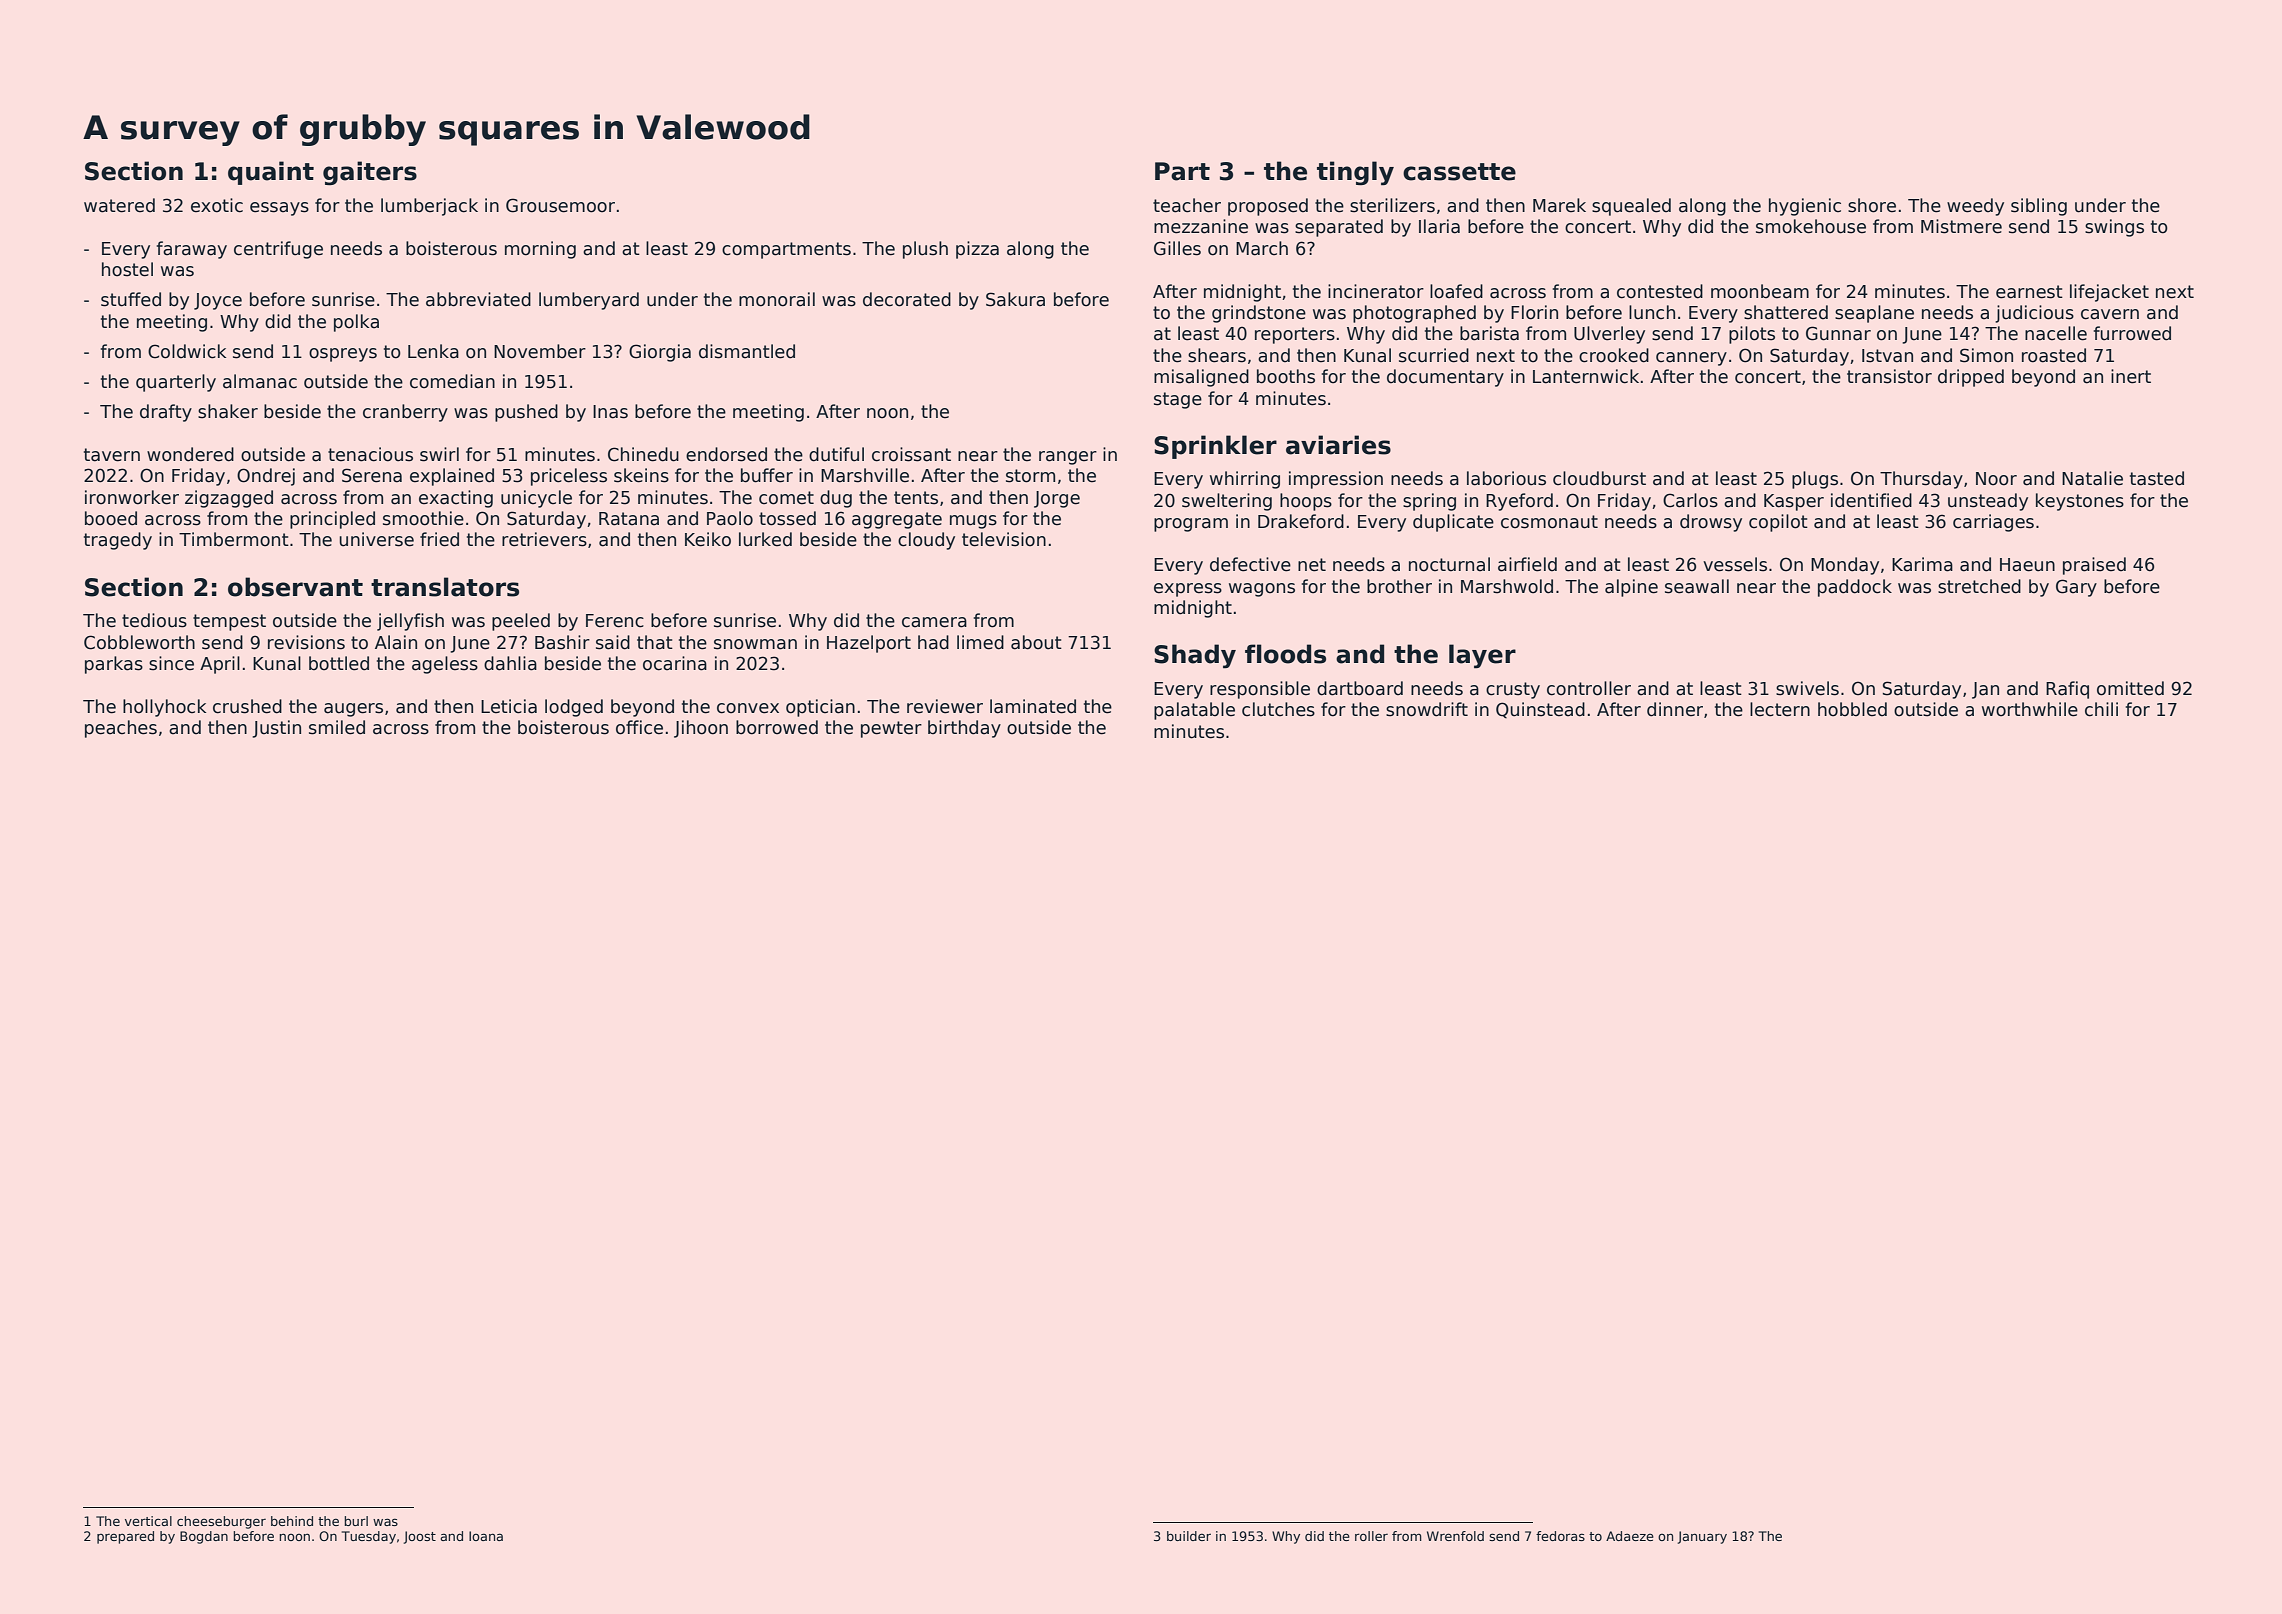 Image resolution: width=2282 pixels, height=1614 pixels. I want to click on Wrenfold, so click(1455, 1536).
